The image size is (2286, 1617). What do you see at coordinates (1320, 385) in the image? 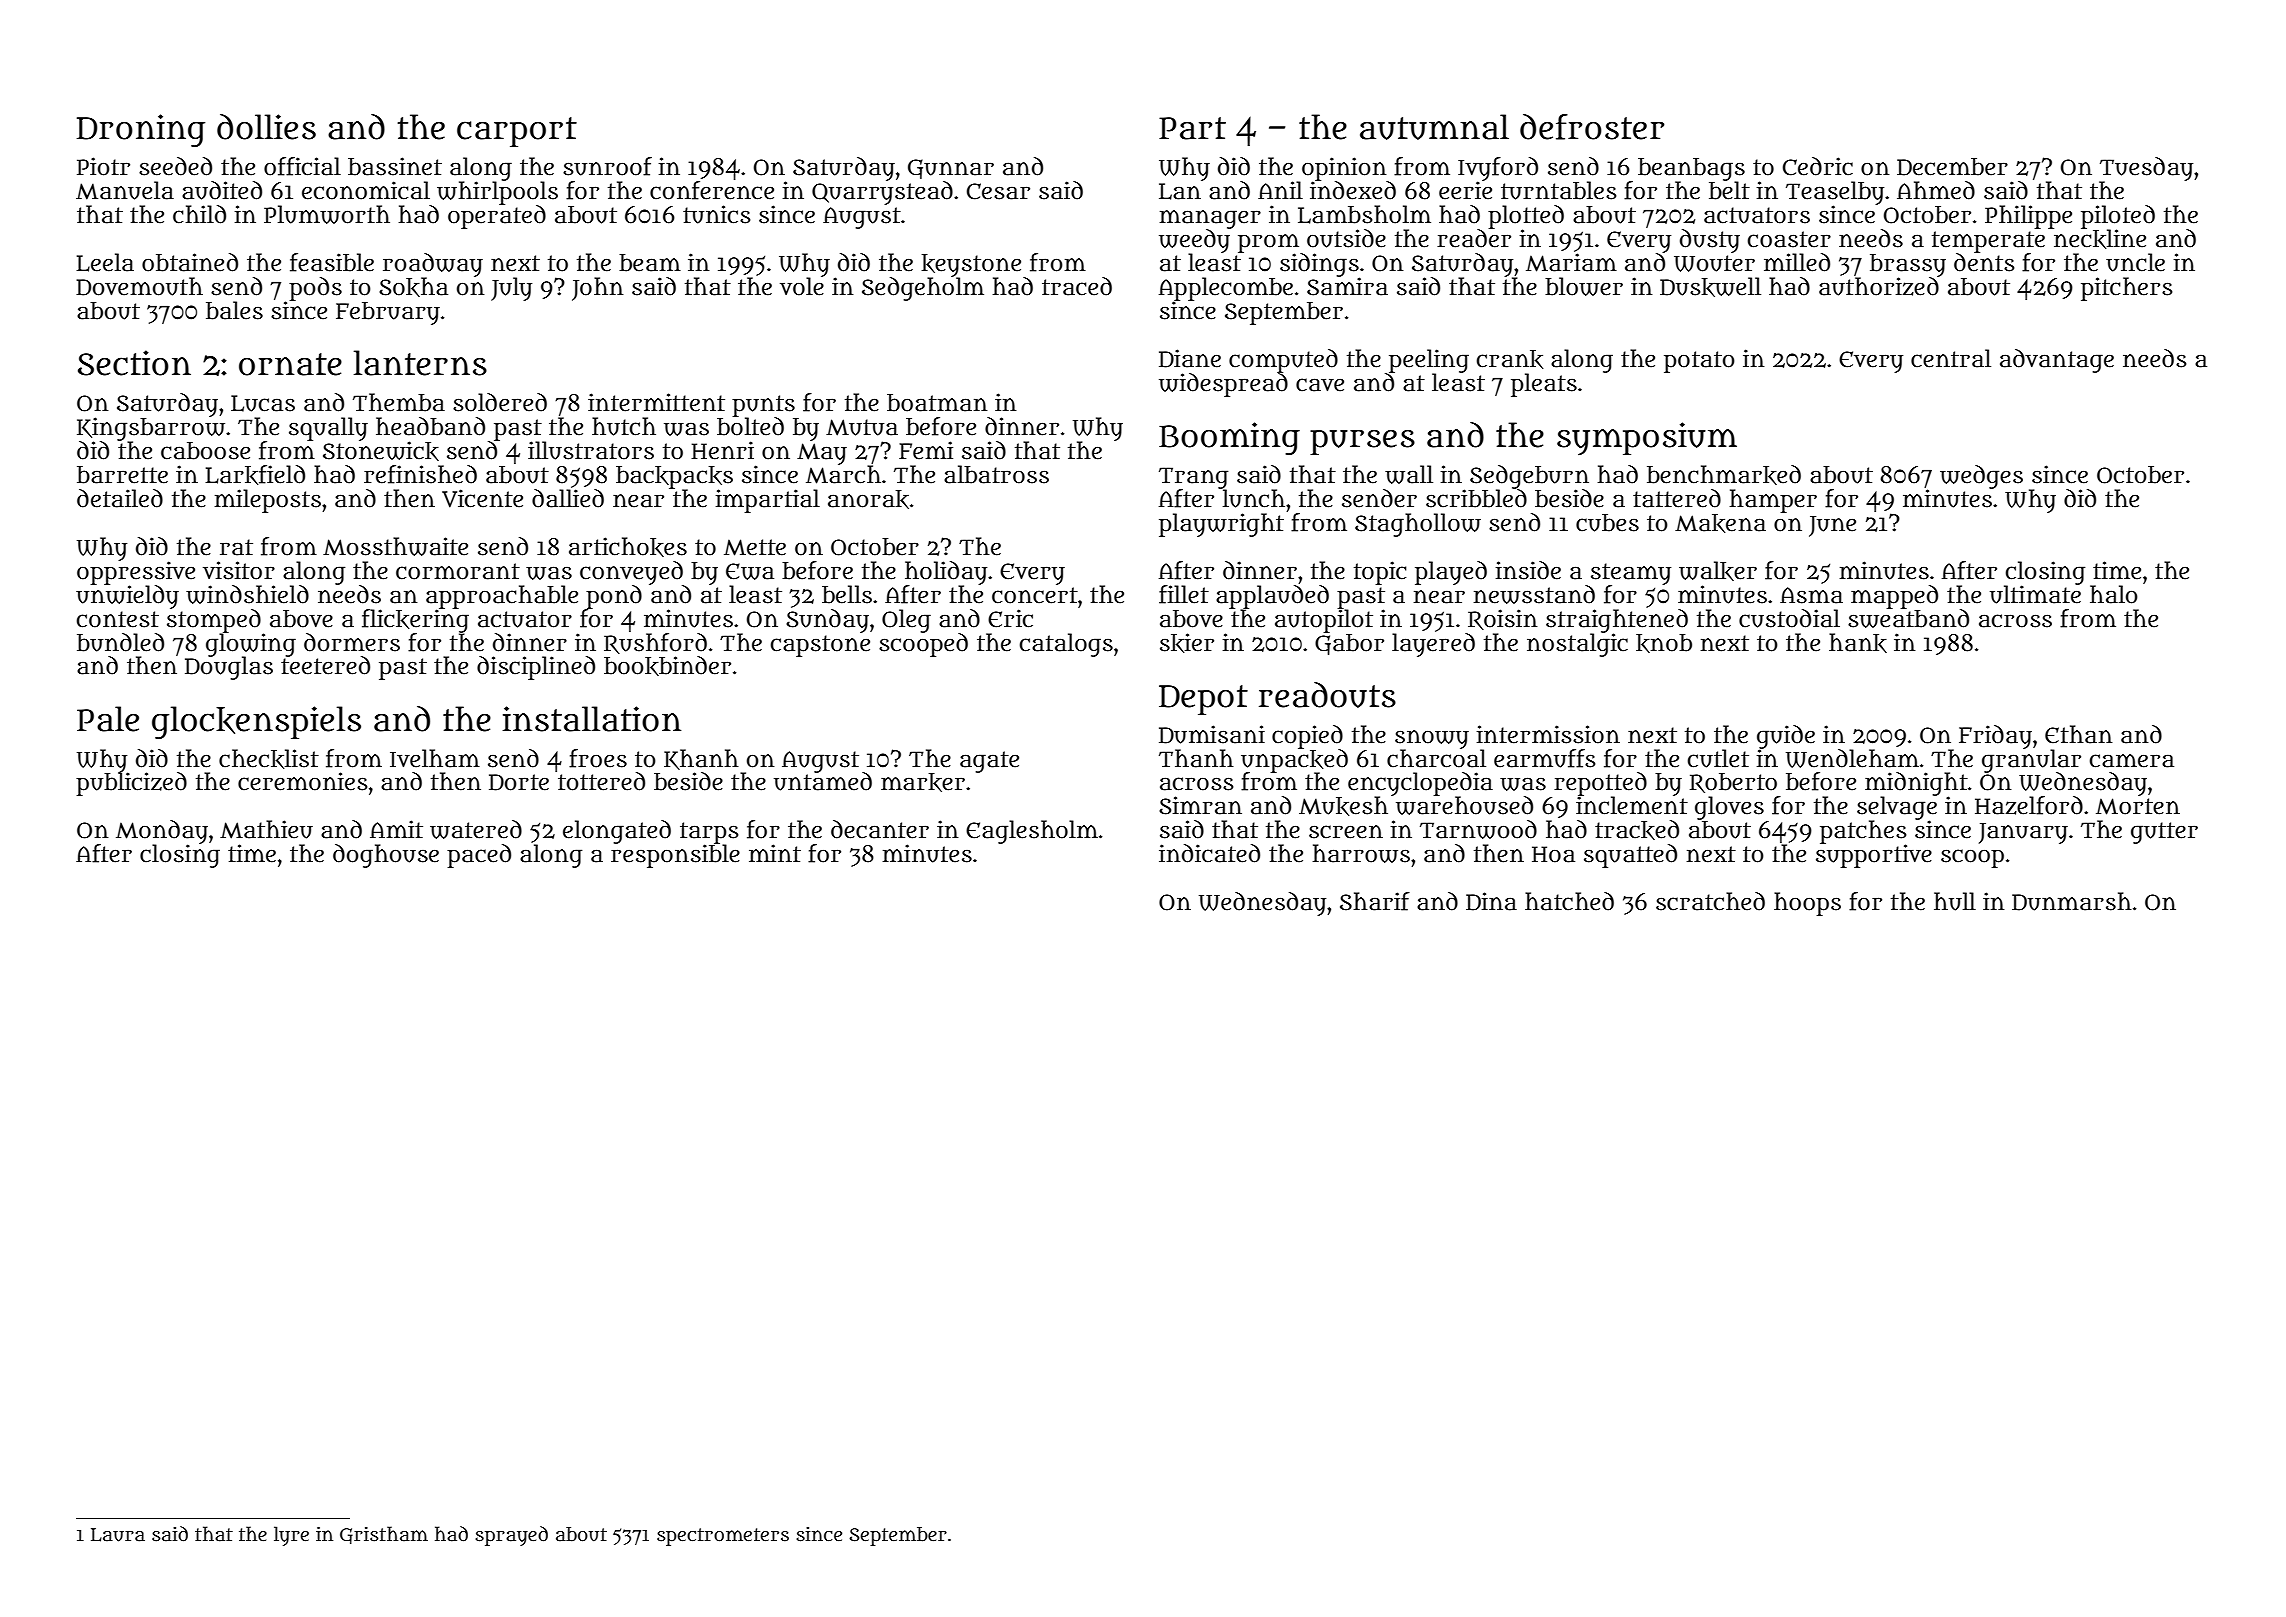
I see `cave` at bounding box center [1320, 385].
